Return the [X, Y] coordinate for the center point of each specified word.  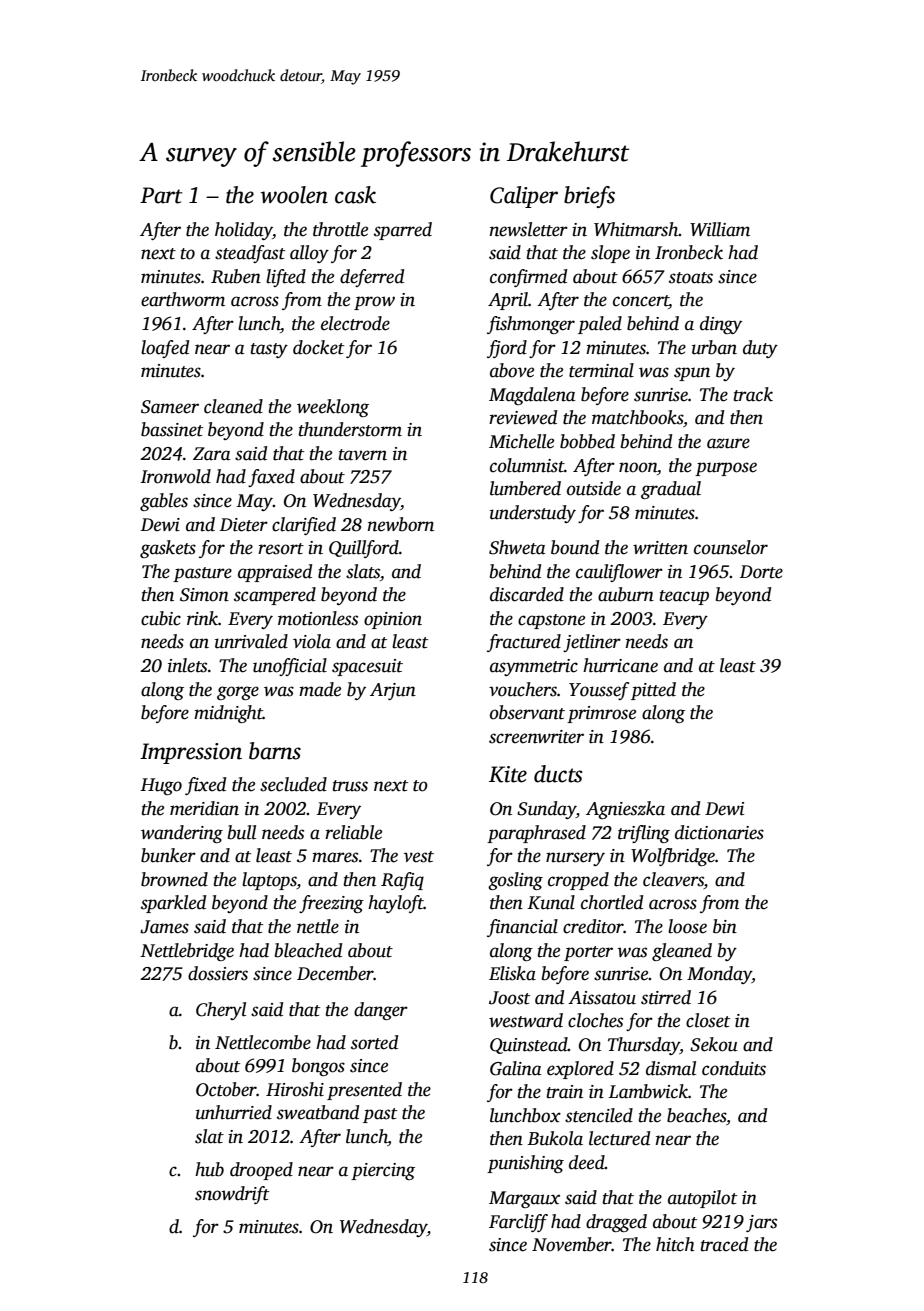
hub [209, 1169]
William [720, 229]
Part [161, 195]
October [226, 1089]
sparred [403, 231]
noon [638, 467]
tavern [362, 455]
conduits [734, 1068]
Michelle [521, 441]
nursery [575, 859]
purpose [726, 469]
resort [281, 549]
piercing [383, 1171]
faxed [271, 478]
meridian [204, 808]
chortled [612, 902]
